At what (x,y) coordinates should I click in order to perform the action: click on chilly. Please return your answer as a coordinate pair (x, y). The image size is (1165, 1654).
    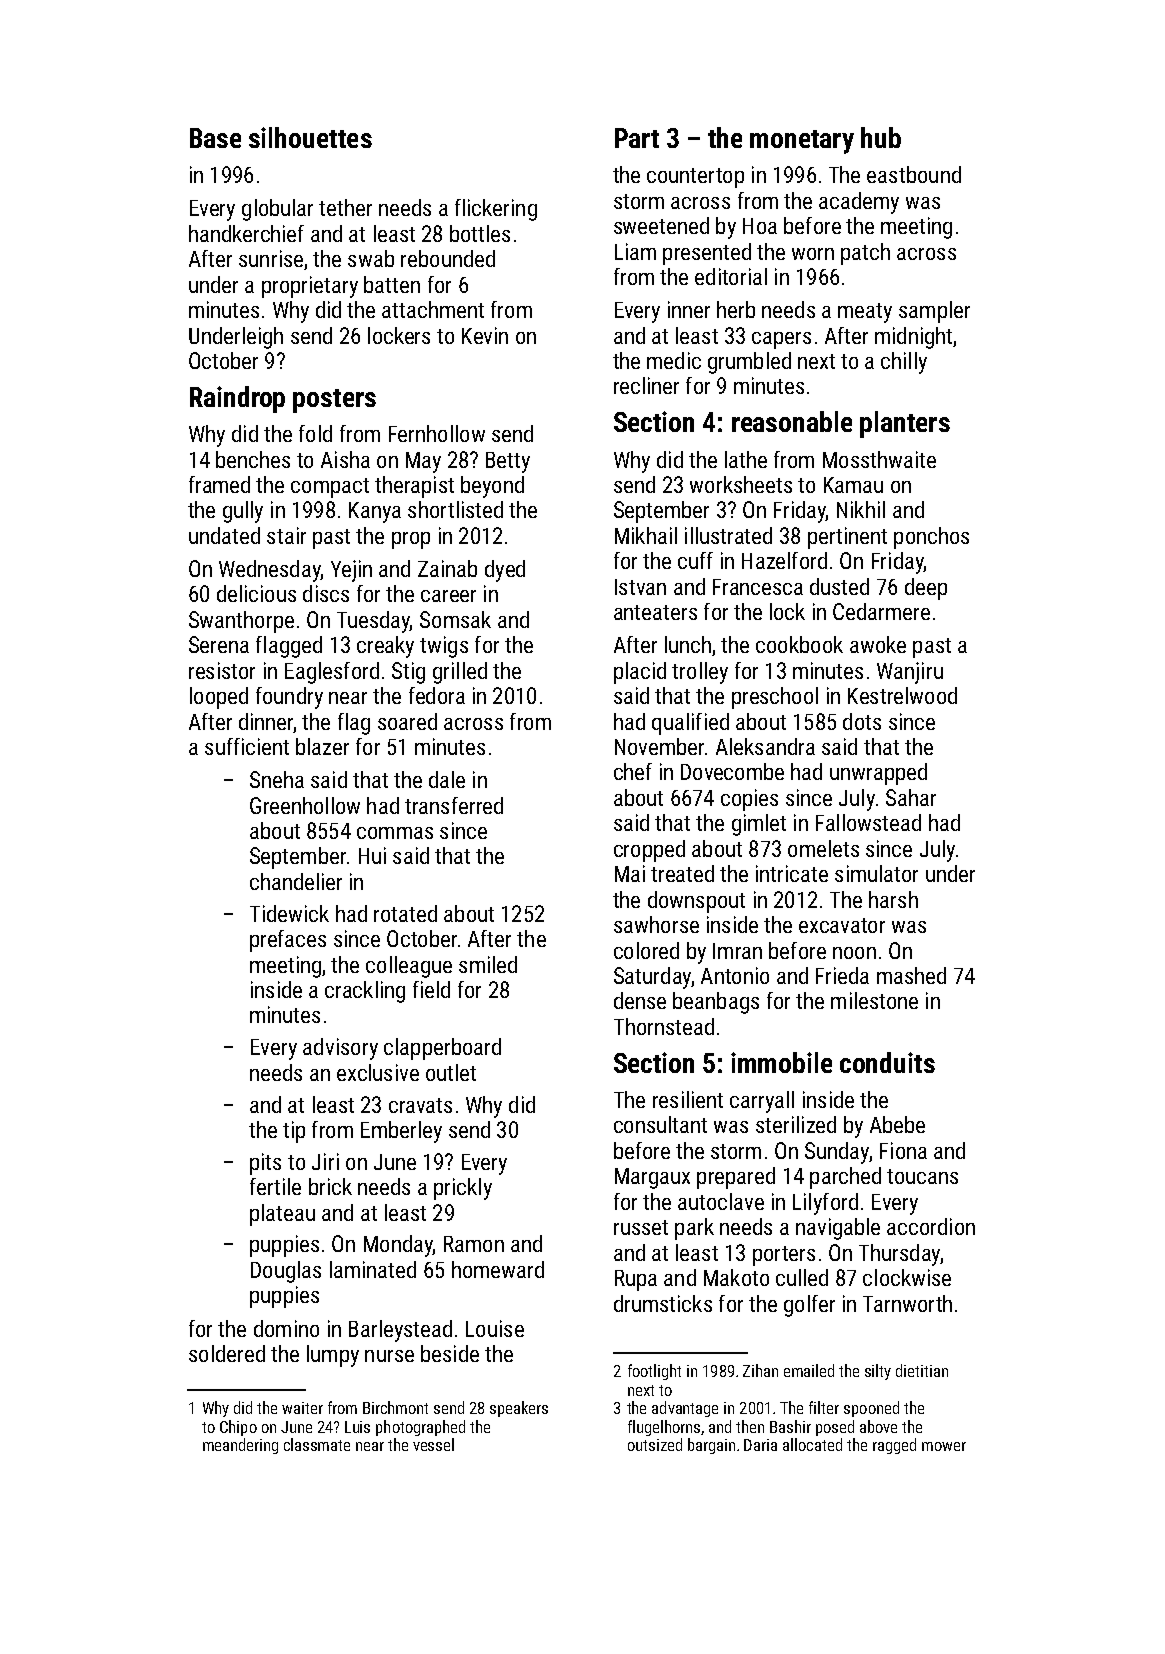
    Looking at the image, I should click on (904, 363).
